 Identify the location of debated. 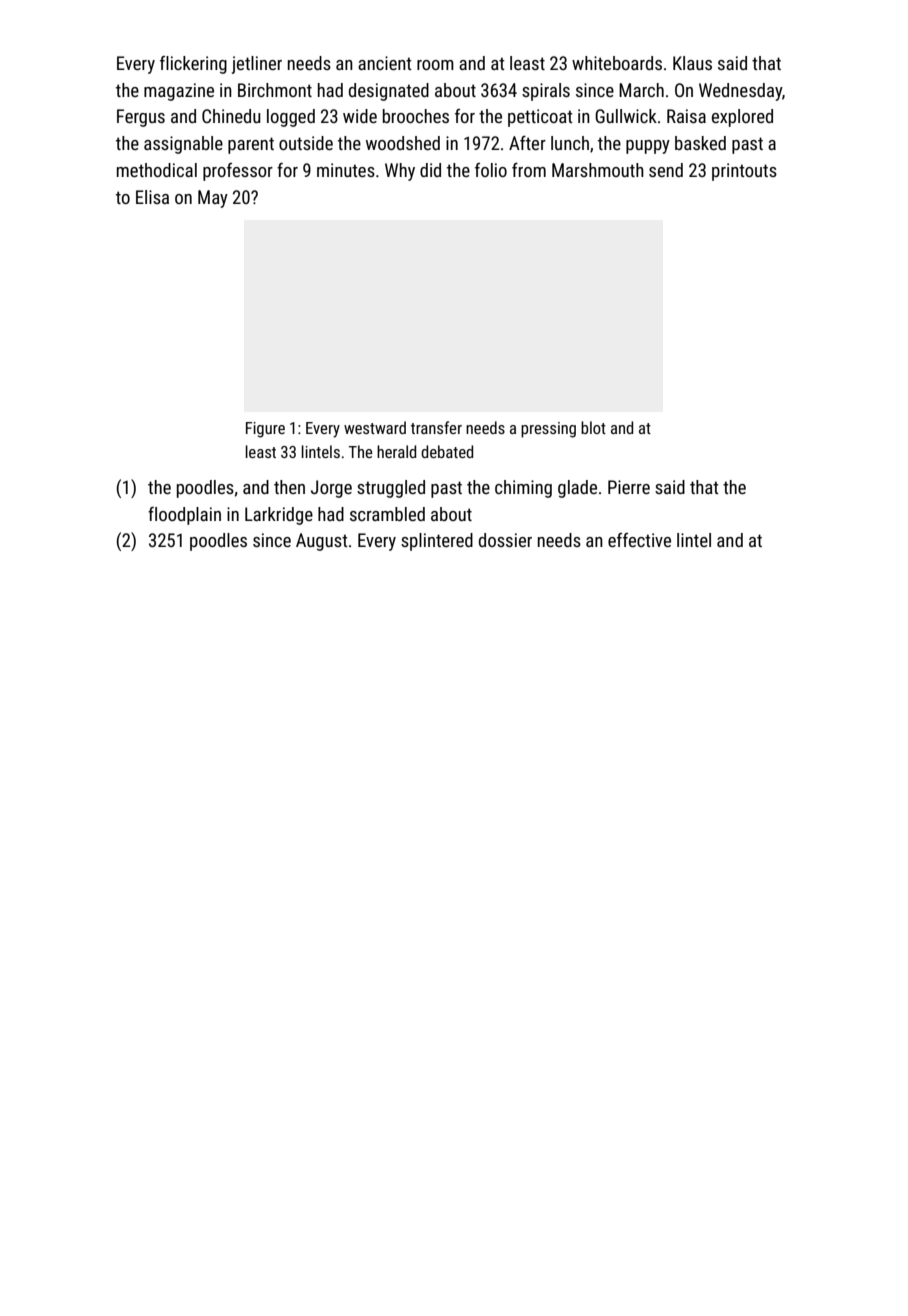
(447, 451).
